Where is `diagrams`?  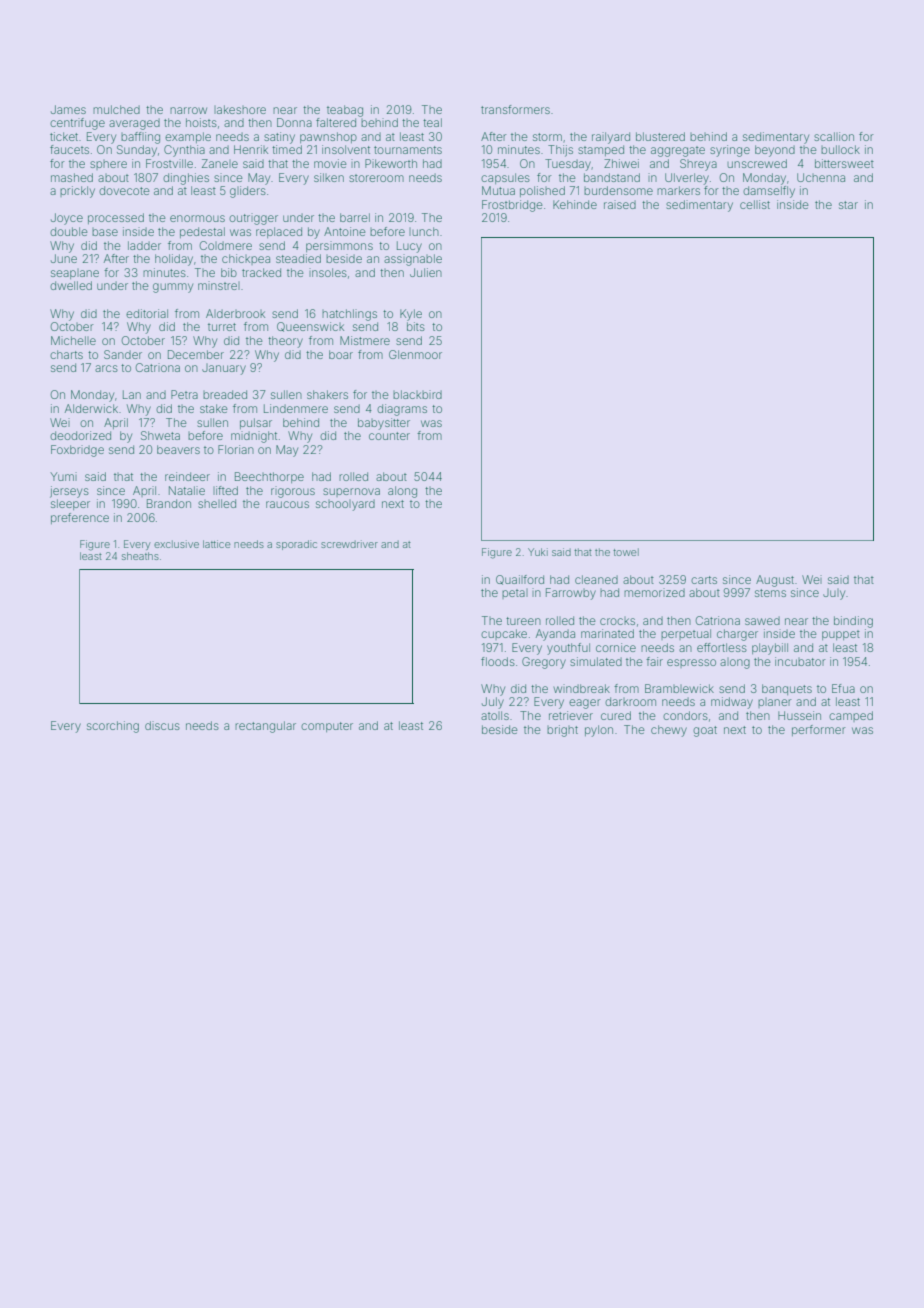
diagrams is located at coordinates (402, 410).
